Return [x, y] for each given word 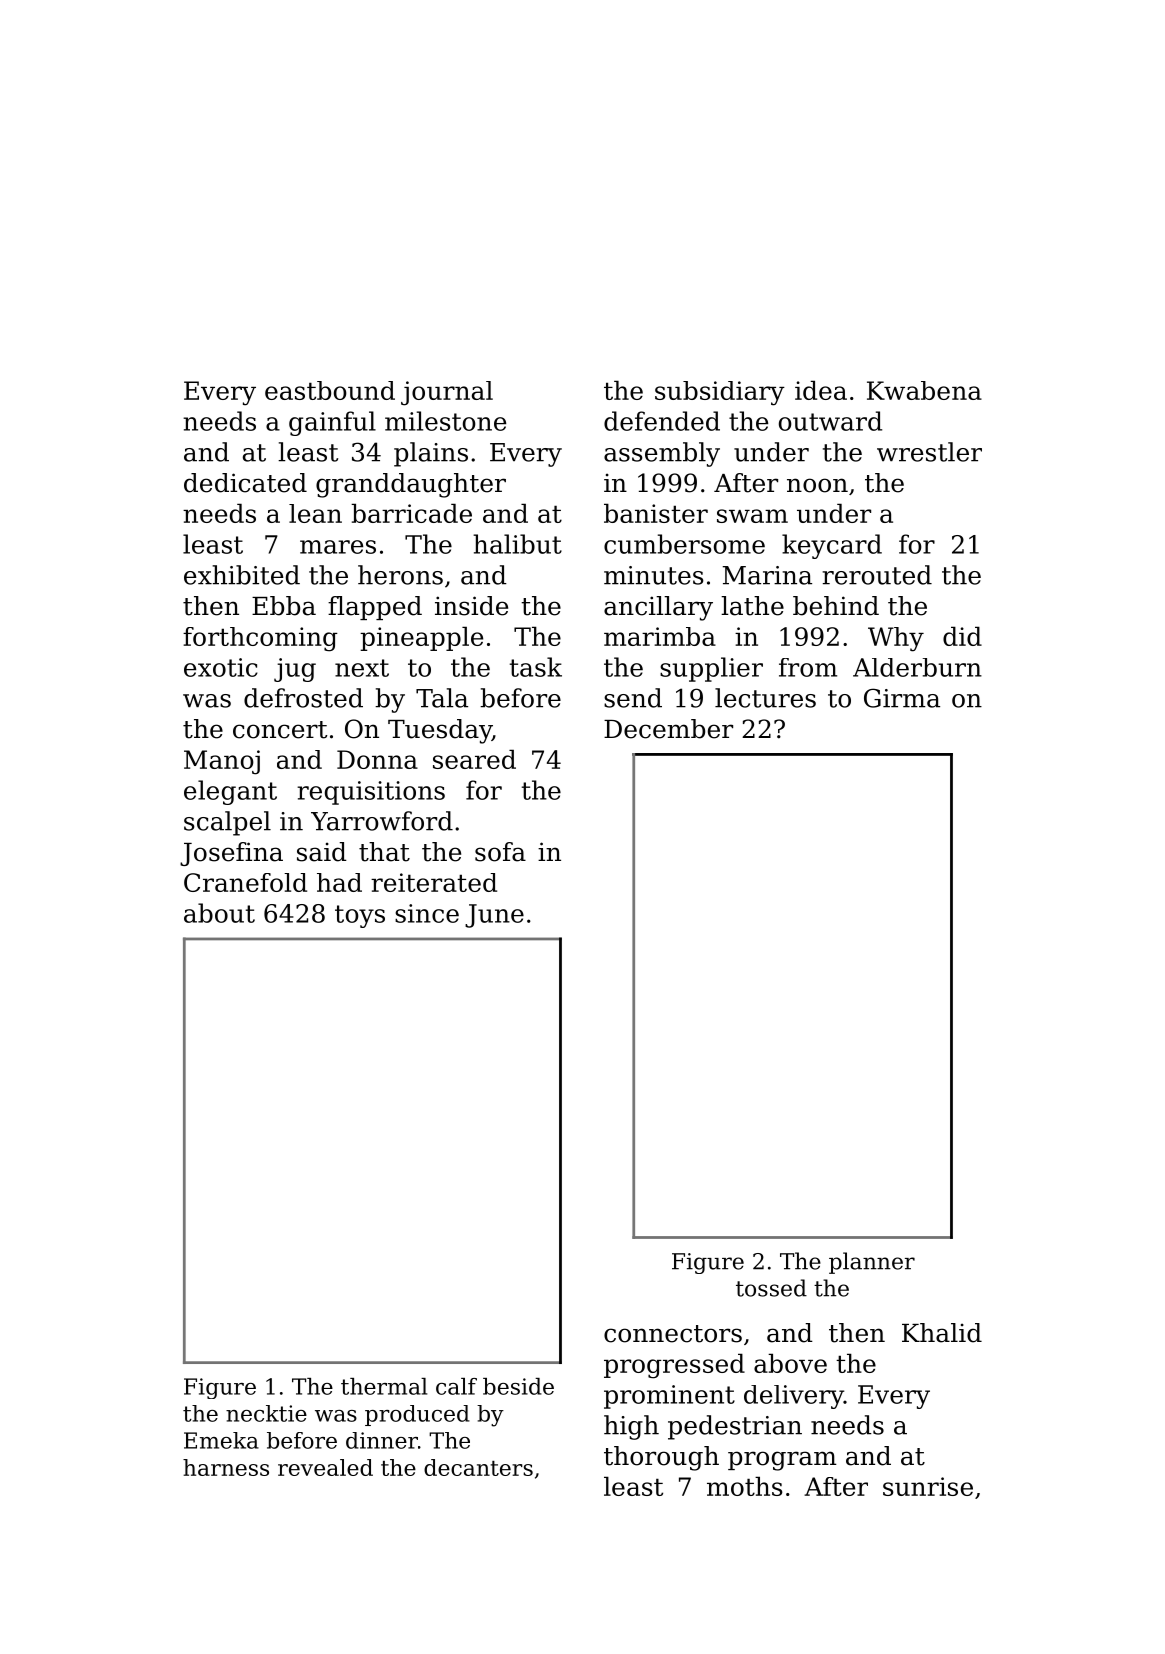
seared [474, 759]
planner [872, 1263]
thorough [661, 1458]
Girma [902, 698]
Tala [442, 698]
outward [830, 421]
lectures [765, 698]
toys [360, 916]
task [536, 667]
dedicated [245, 483]
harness [226, 1467]
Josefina [231, 854]
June [494, 916]
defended [662, 421]
